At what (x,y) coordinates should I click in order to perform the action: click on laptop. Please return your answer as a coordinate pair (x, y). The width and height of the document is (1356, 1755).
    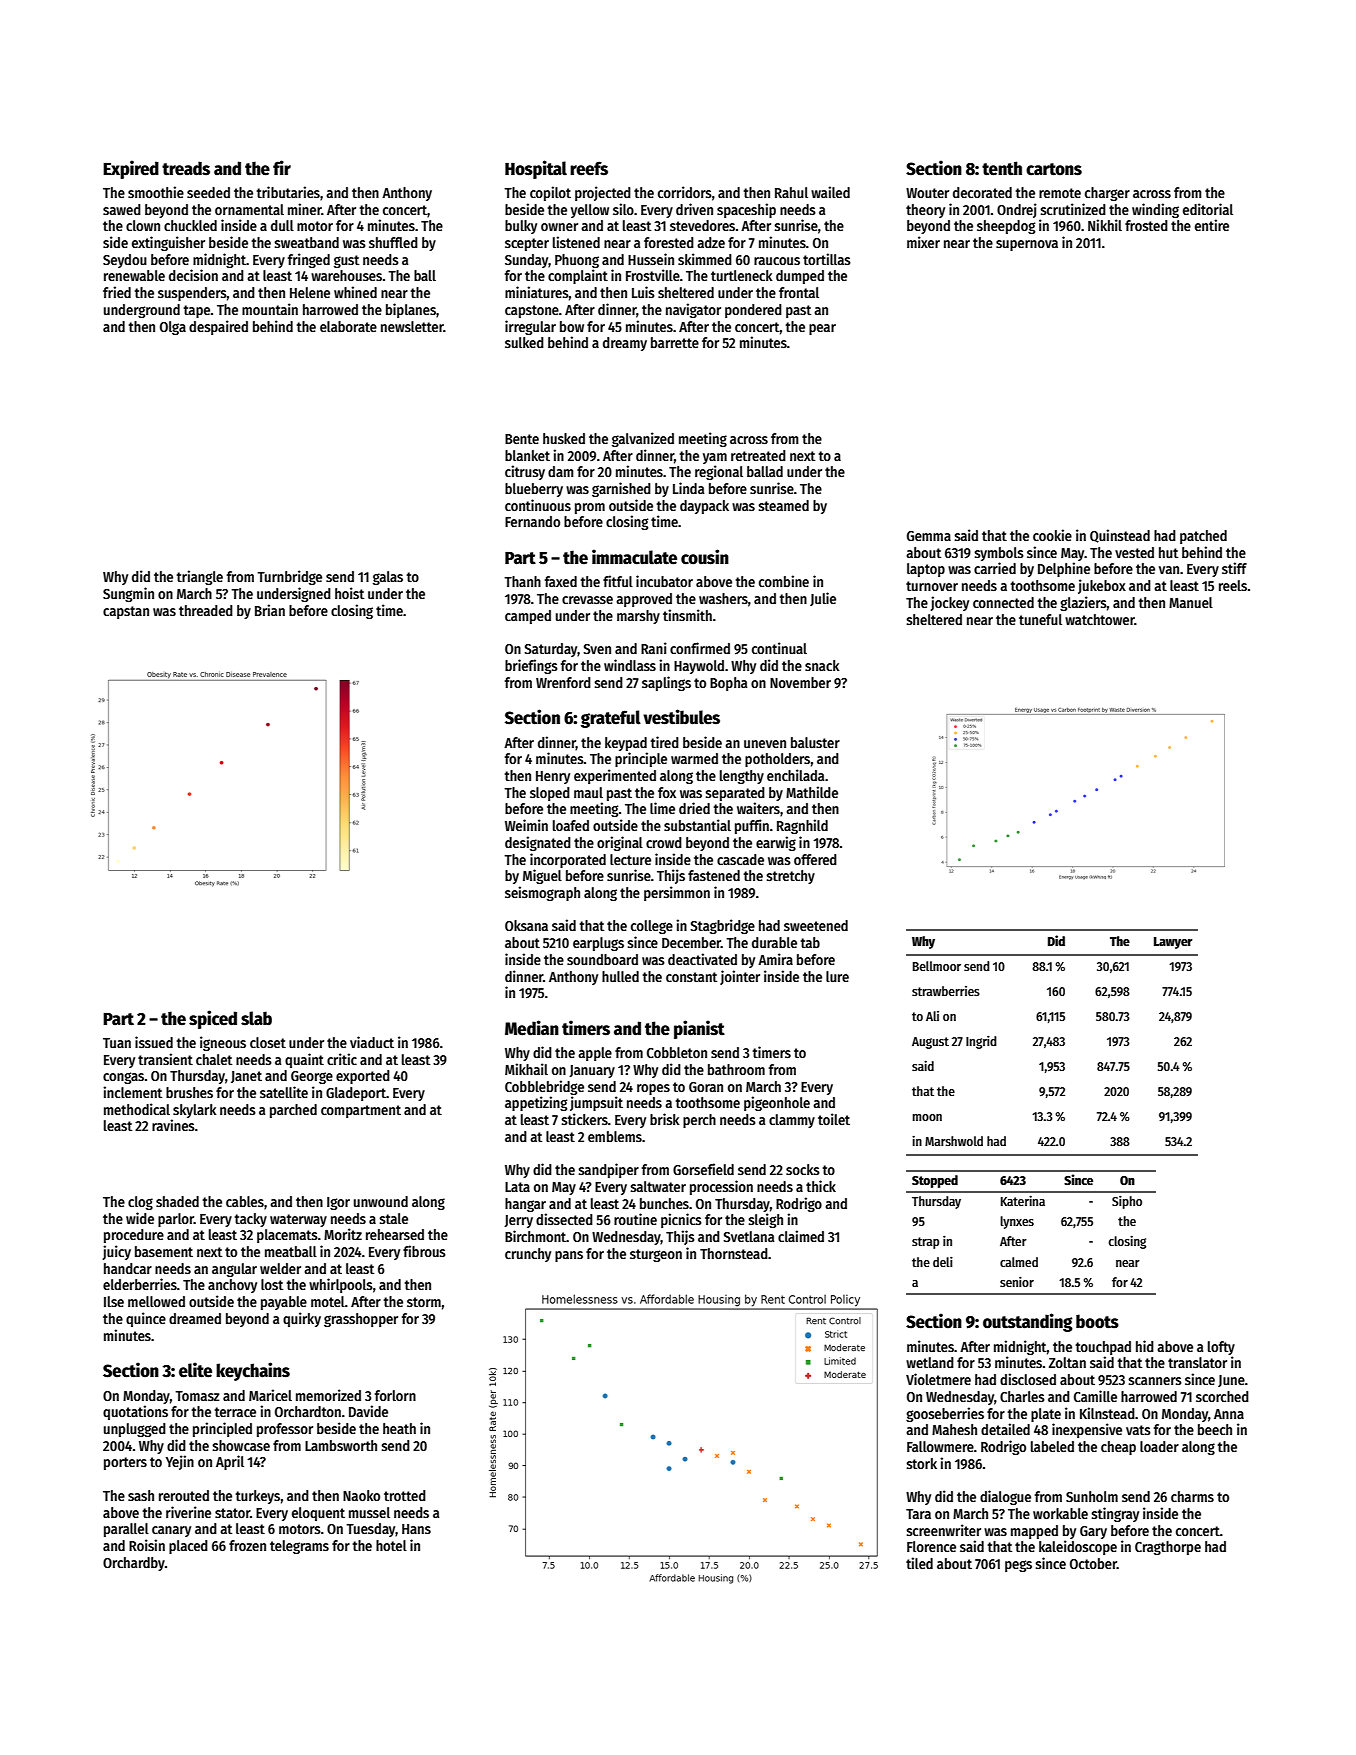
    Looking at the image, I should click on (926, 570).
